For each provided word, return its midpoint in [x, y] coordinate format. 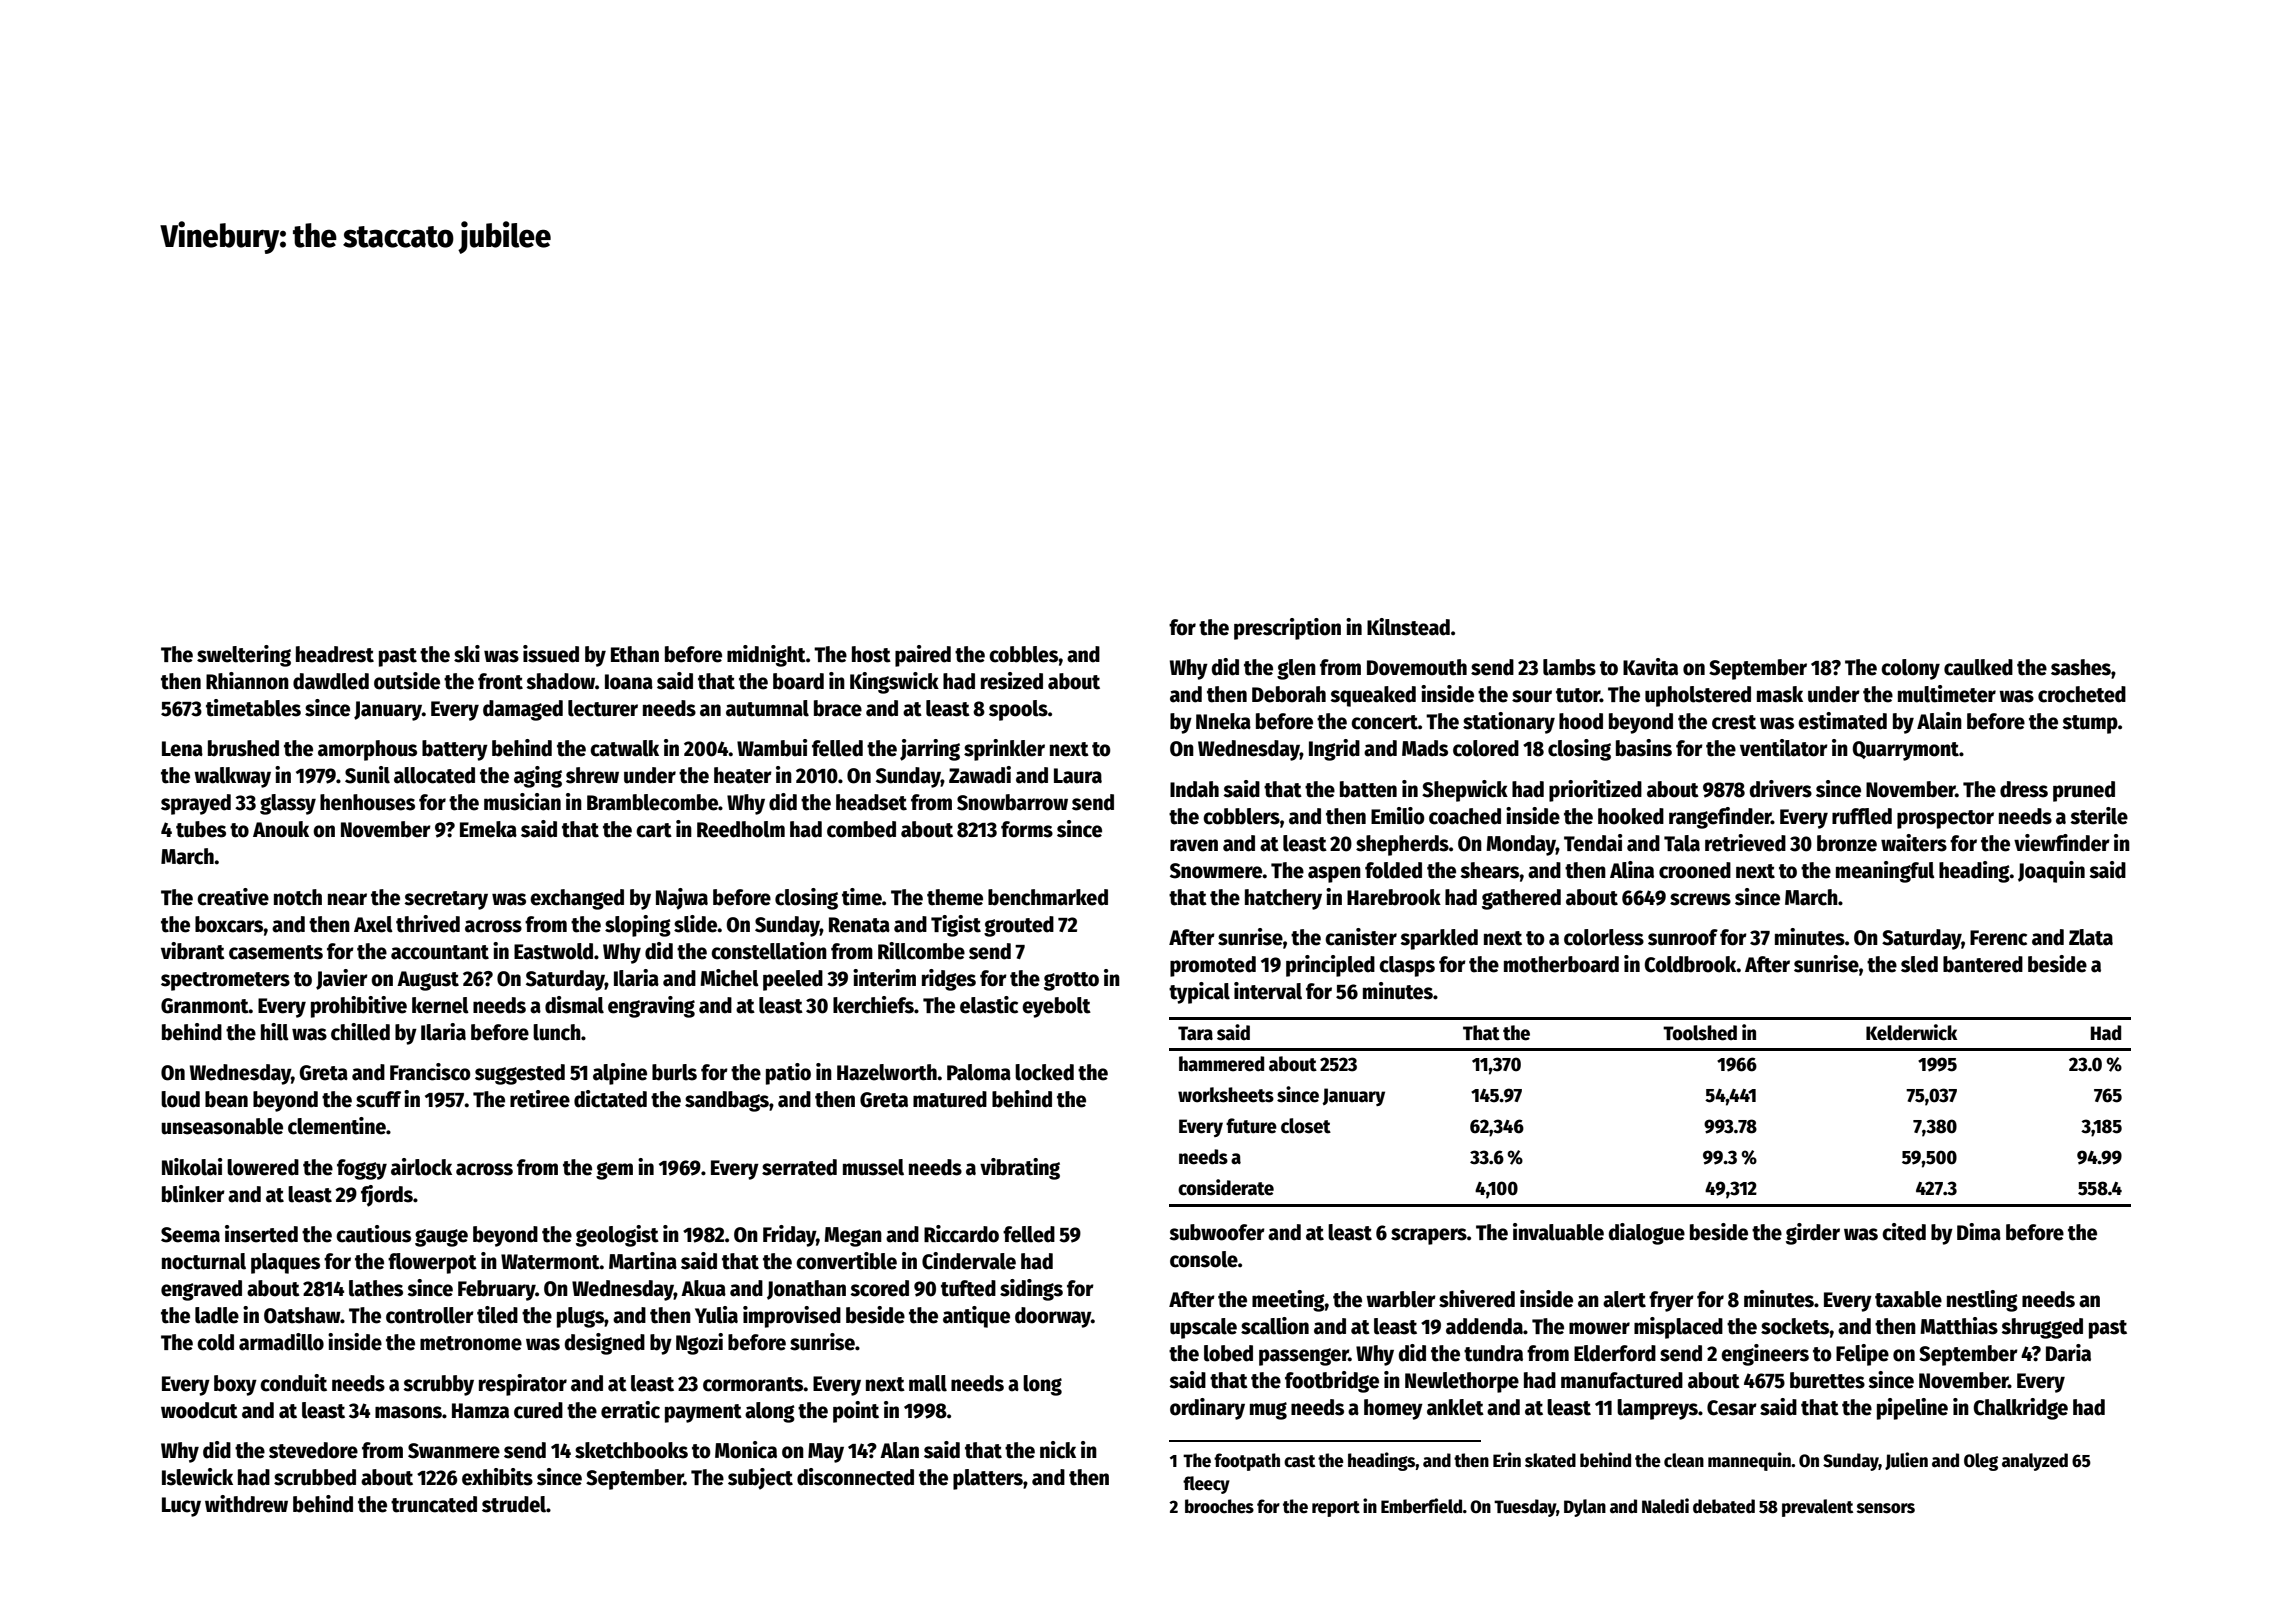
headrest [335, 654]
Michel [730, 978]
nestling [1982, 1301]
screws [1700, 899]
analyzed [2035, 1462]
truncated [434, 1504]
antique [976, 1317]
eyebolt [1056, 1007]
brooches [1219, 1506]
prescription [1287, 629]
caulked [1978, 667]
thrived [428, 924]
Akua [703, 1288]
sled [1919, 964]
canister [1361, 937]
